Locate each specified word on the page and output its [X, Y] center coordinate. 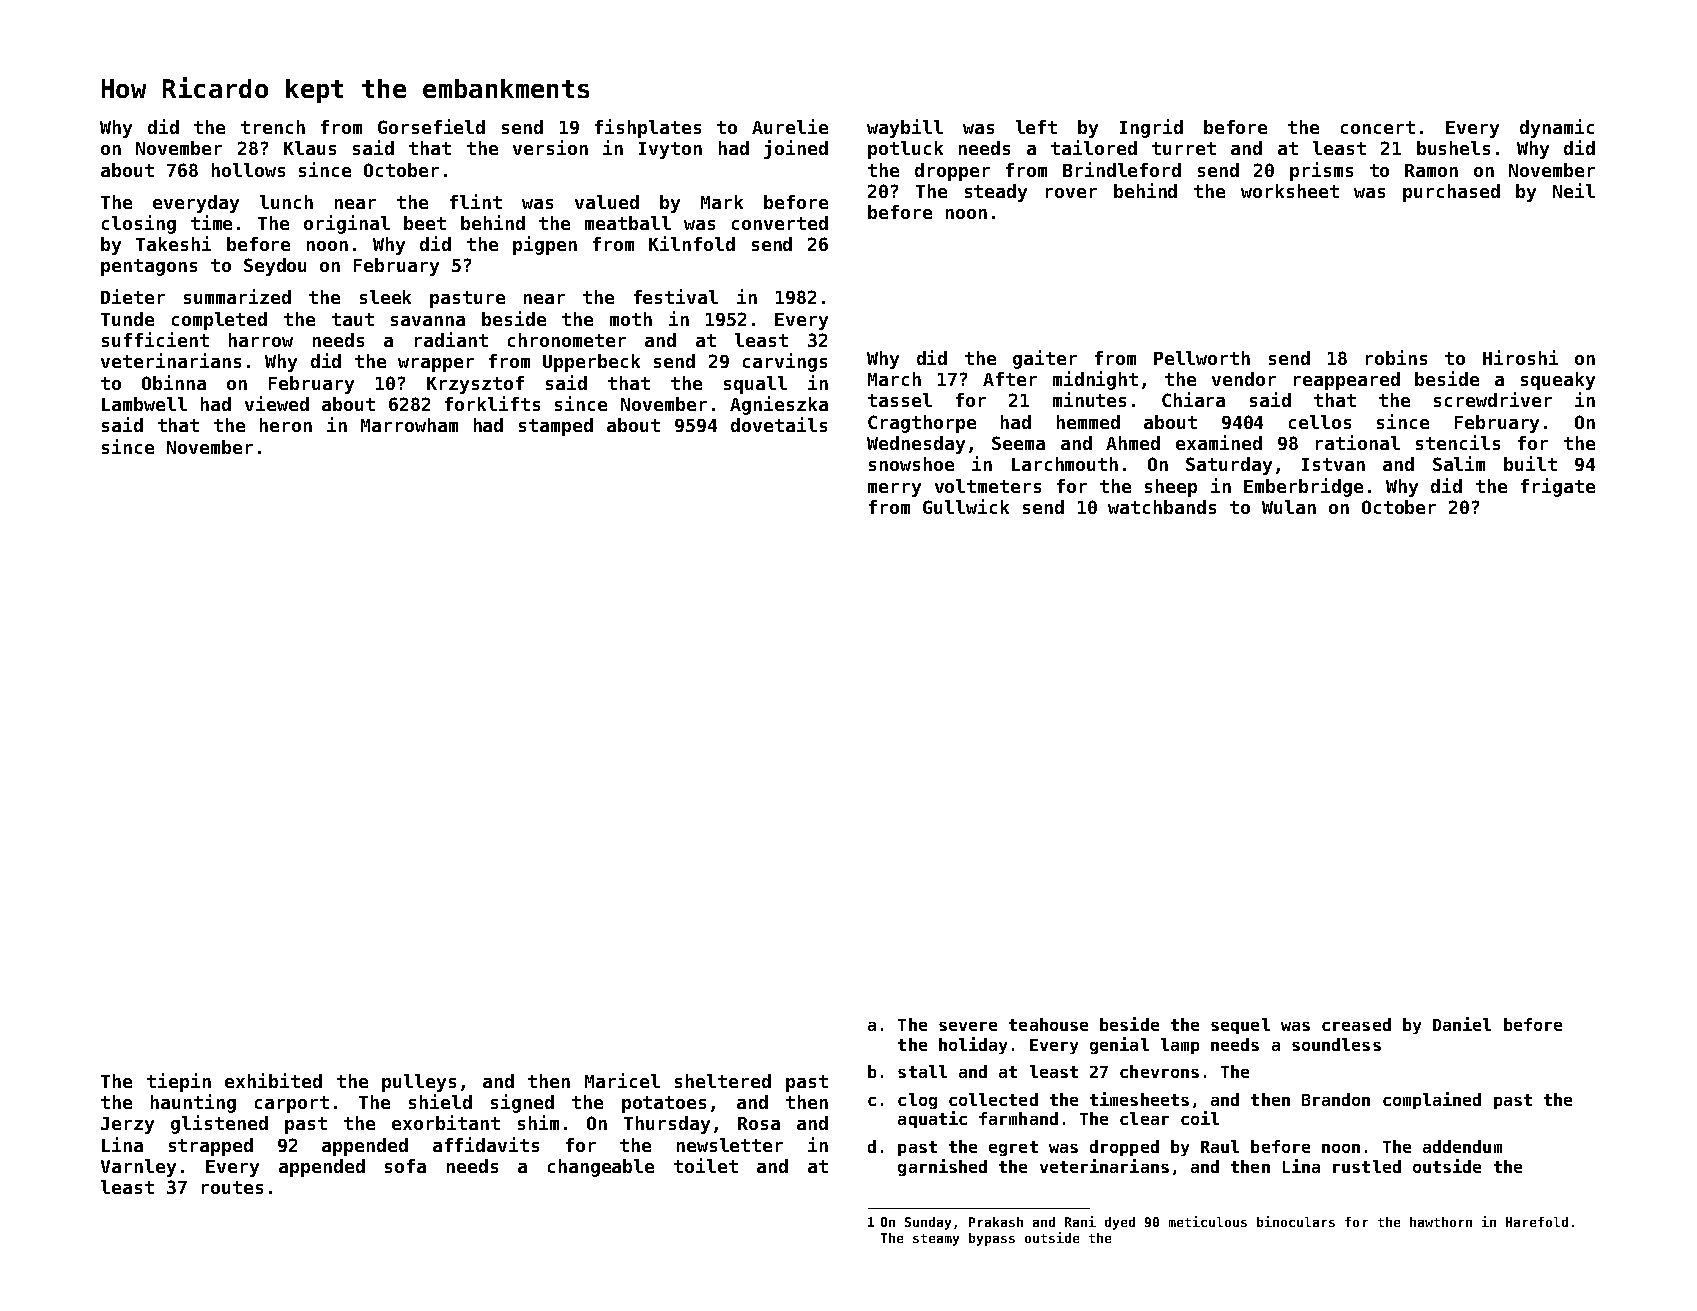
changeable [601, 1168]
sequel [1240, 1026]
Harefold [1537, 1222]
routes [232, 1187]
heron [286, 425]
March [894, 379]
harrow [261, 340]
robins [1396, 357]
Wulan [1289, 507]
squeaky [1558, 381]
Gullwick [966, 506]
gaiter [1045, 359]
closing [139, 224]
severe [968, 1026]
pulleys [419, 1083]
